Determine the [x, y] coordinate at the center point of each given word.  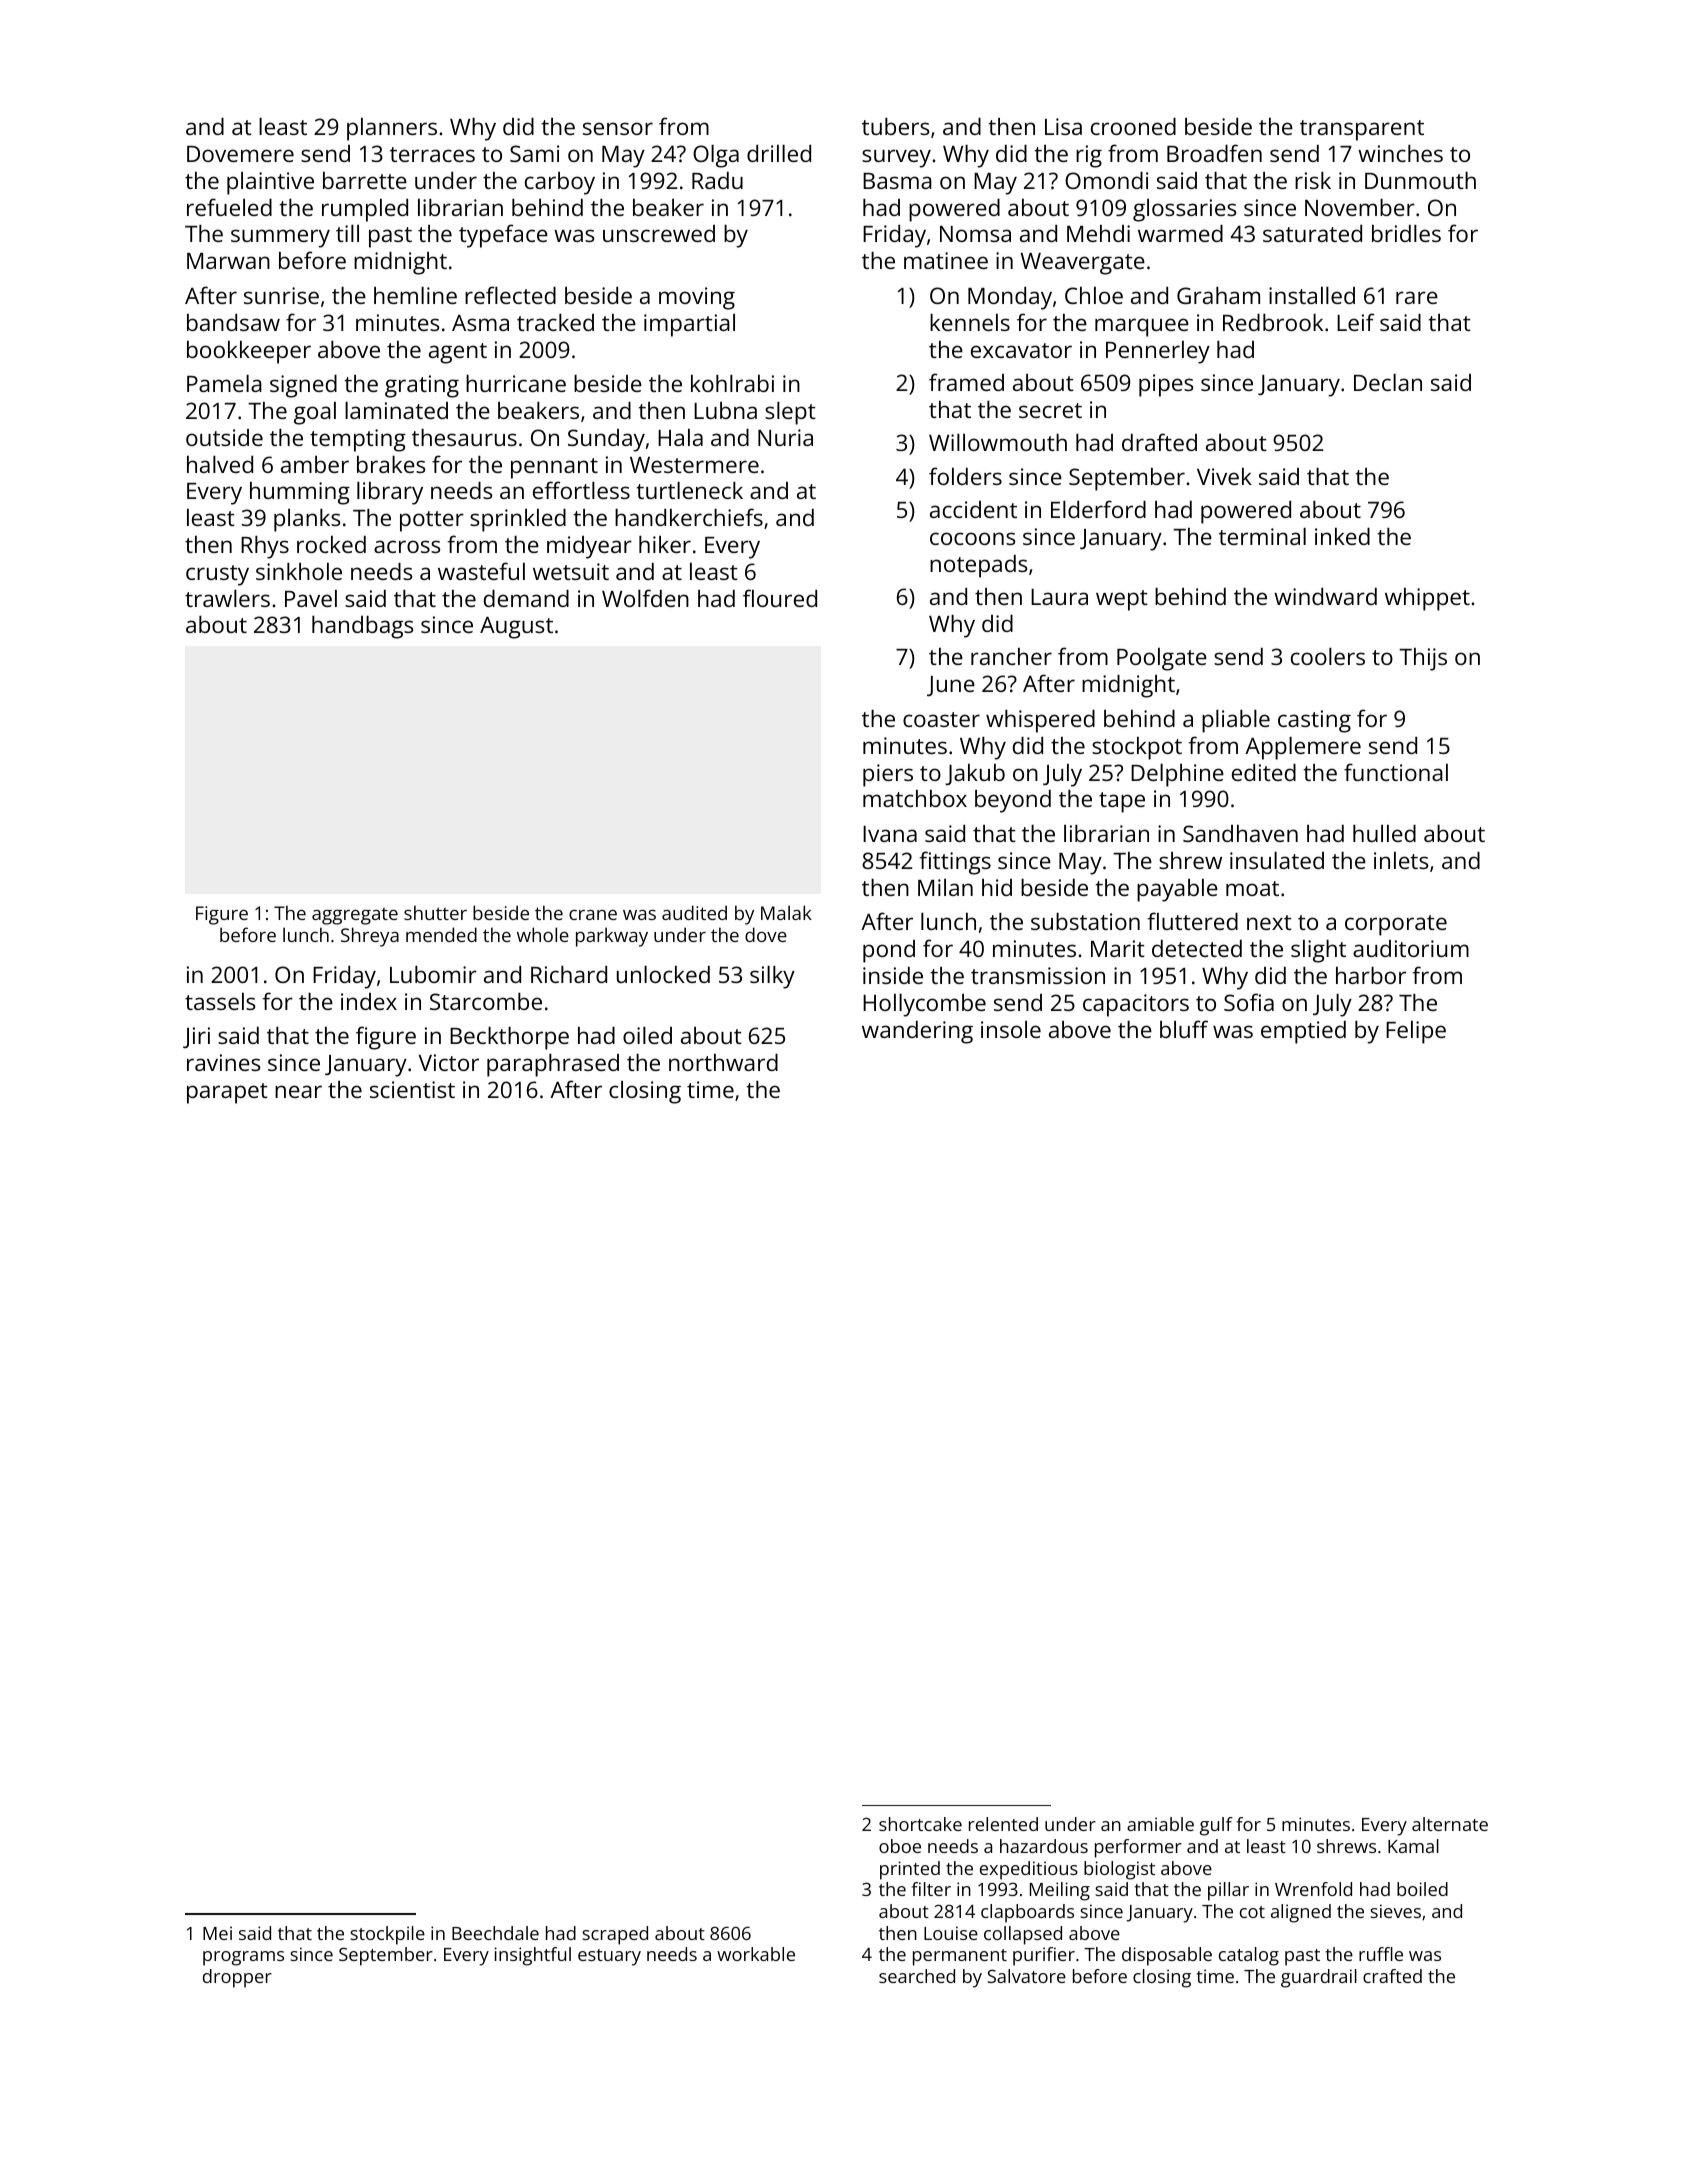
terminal [1262, 536]
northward [723, 1062]
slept [790, 413]
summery [280, 238]
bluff [1184, 1029]
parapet [227, 1093]
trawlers [227, 598]
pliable [1236, 721]
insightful [533, 1956]
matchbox [915, 798]
